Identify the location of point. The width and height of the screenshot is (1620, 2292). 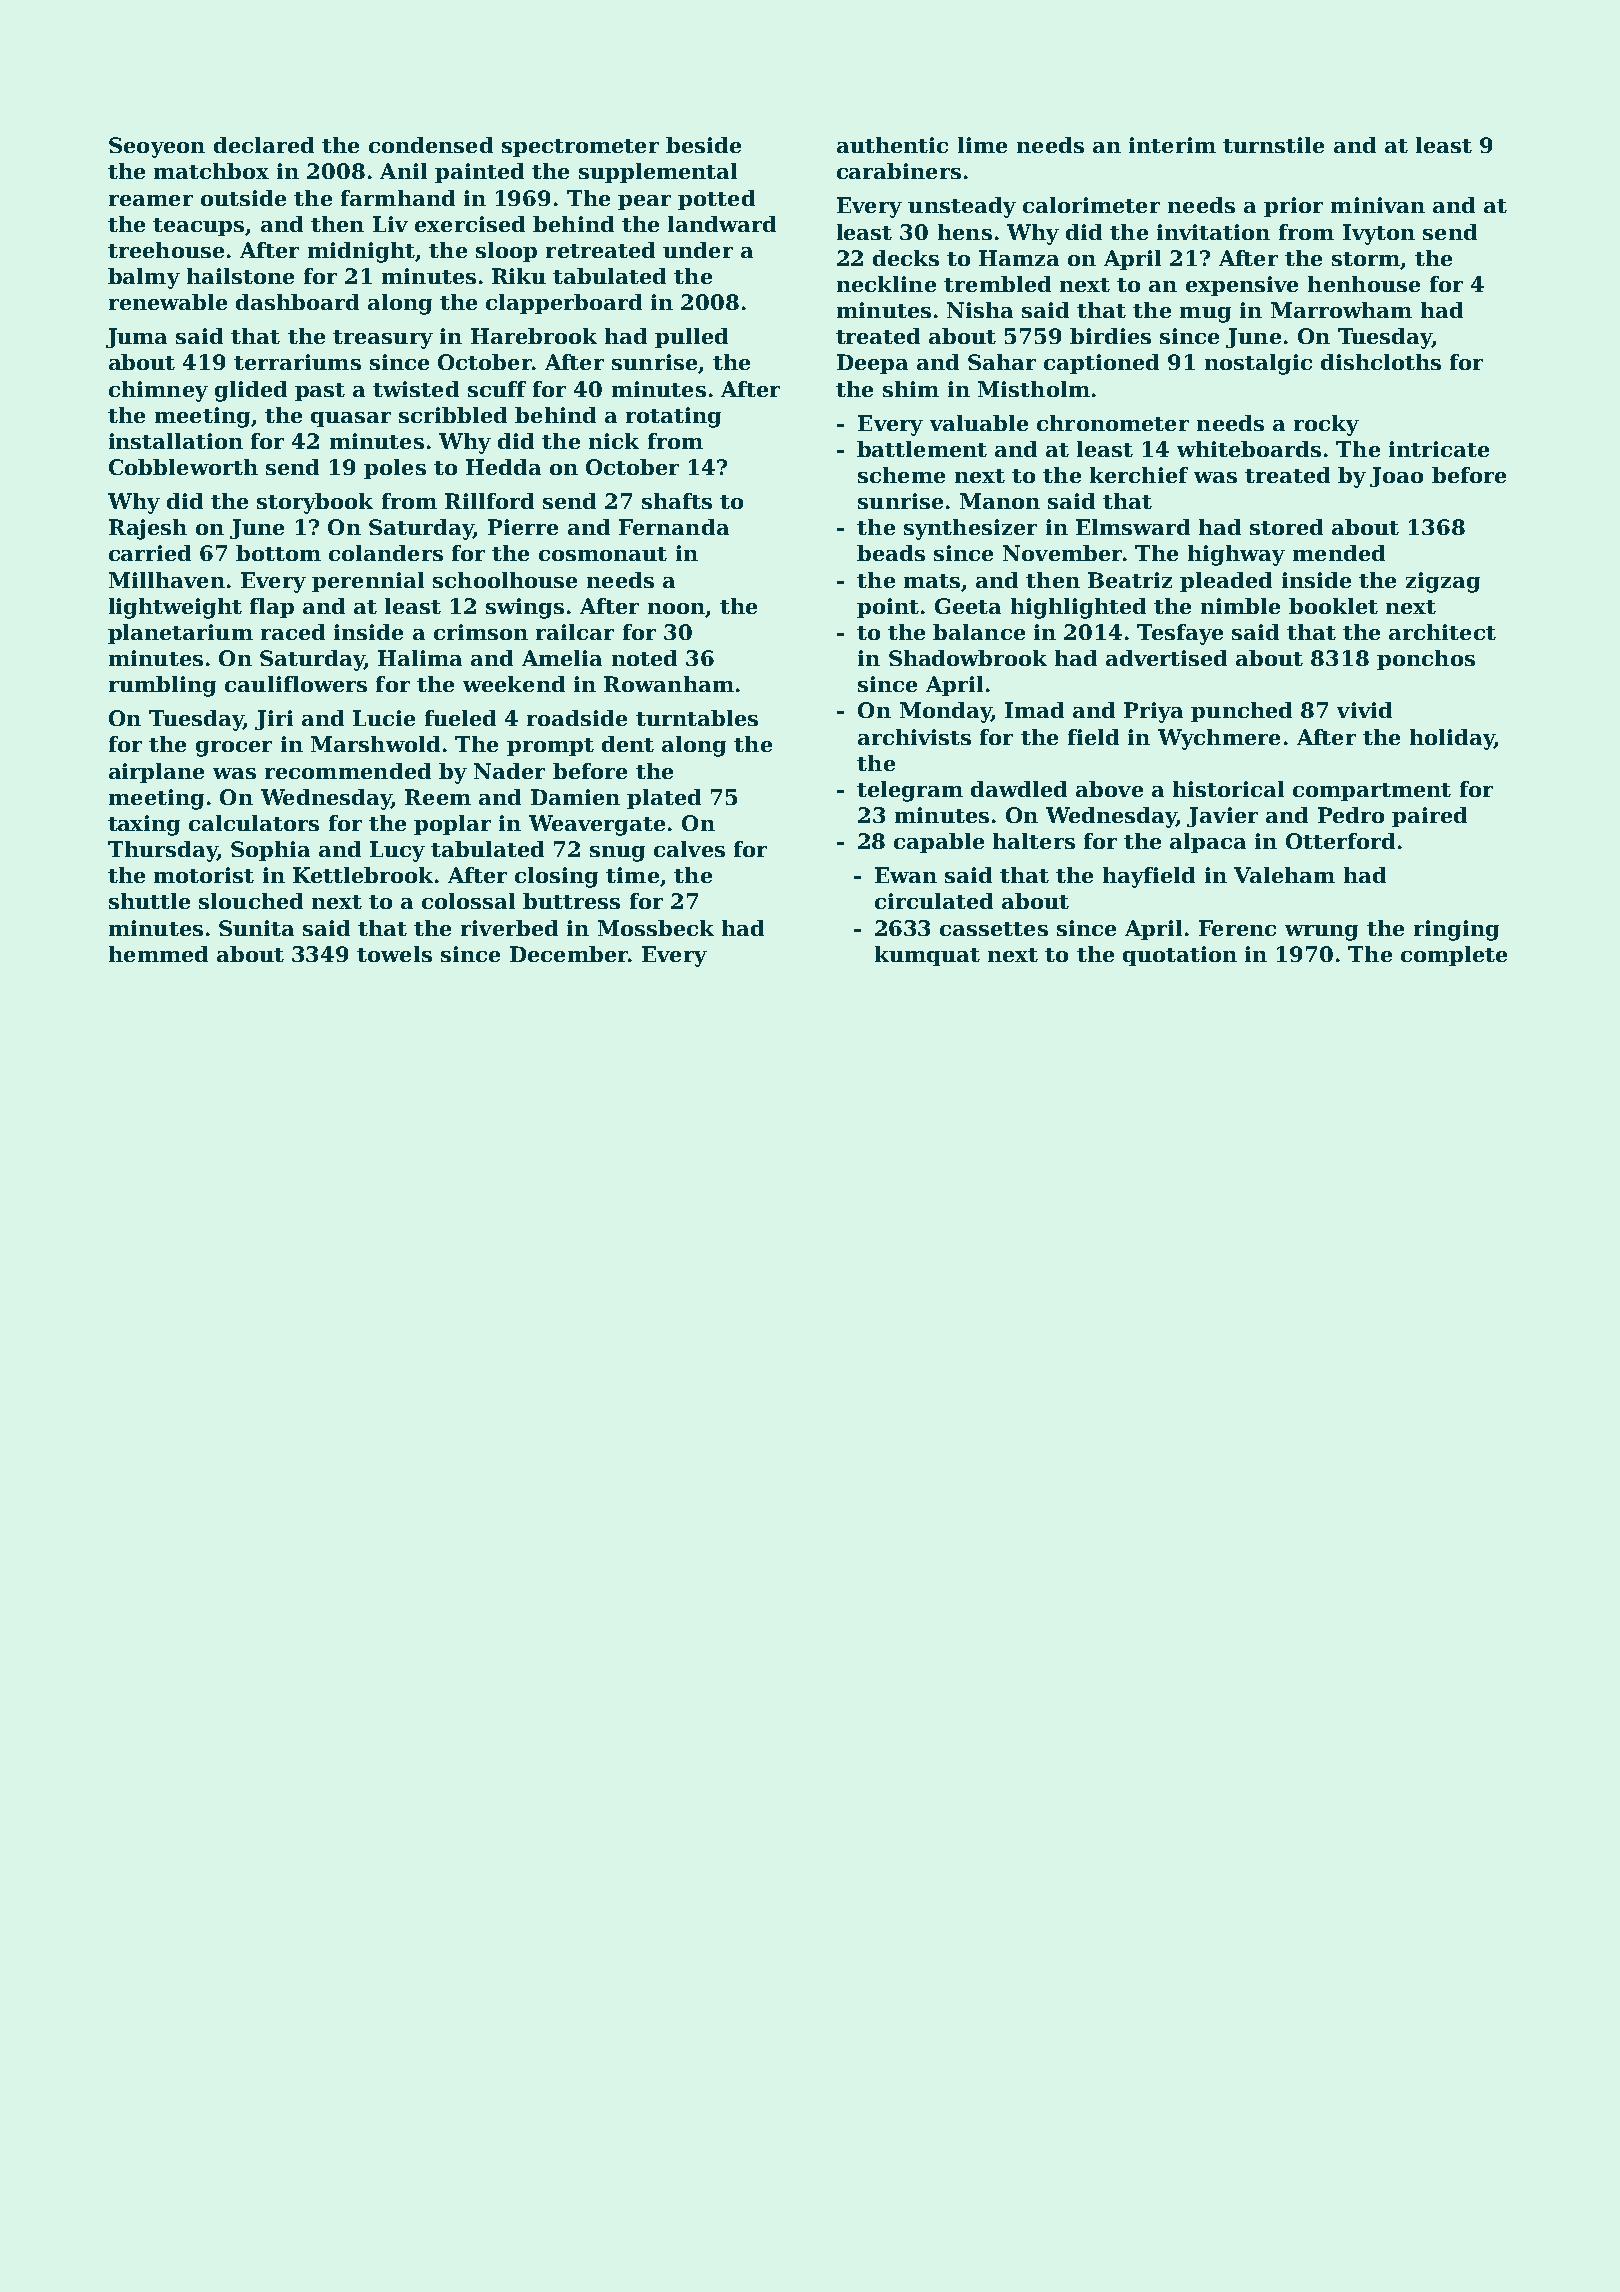
(888, 608).
